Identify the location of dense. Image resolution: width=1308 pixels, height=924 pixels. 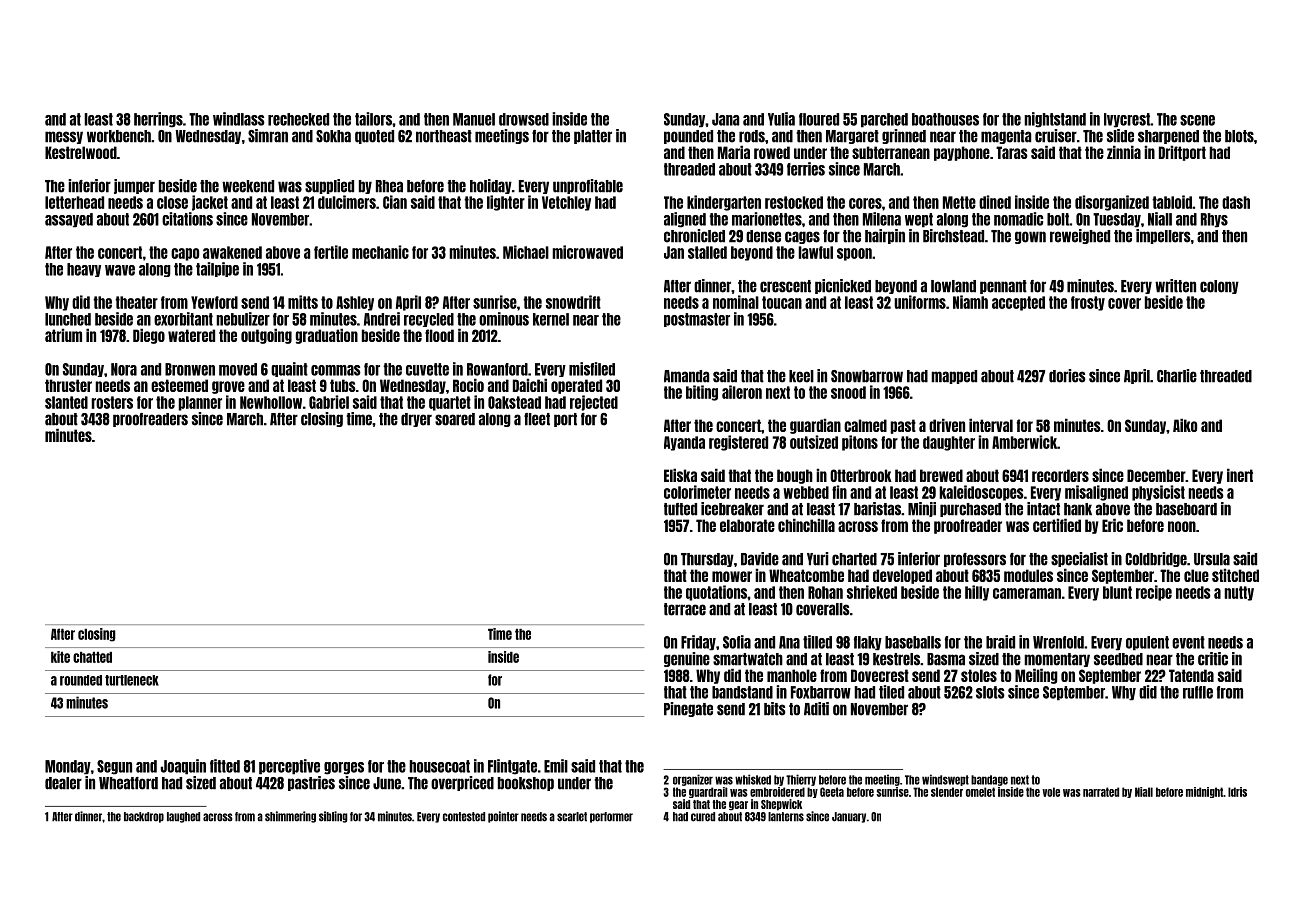
(763, 236).
